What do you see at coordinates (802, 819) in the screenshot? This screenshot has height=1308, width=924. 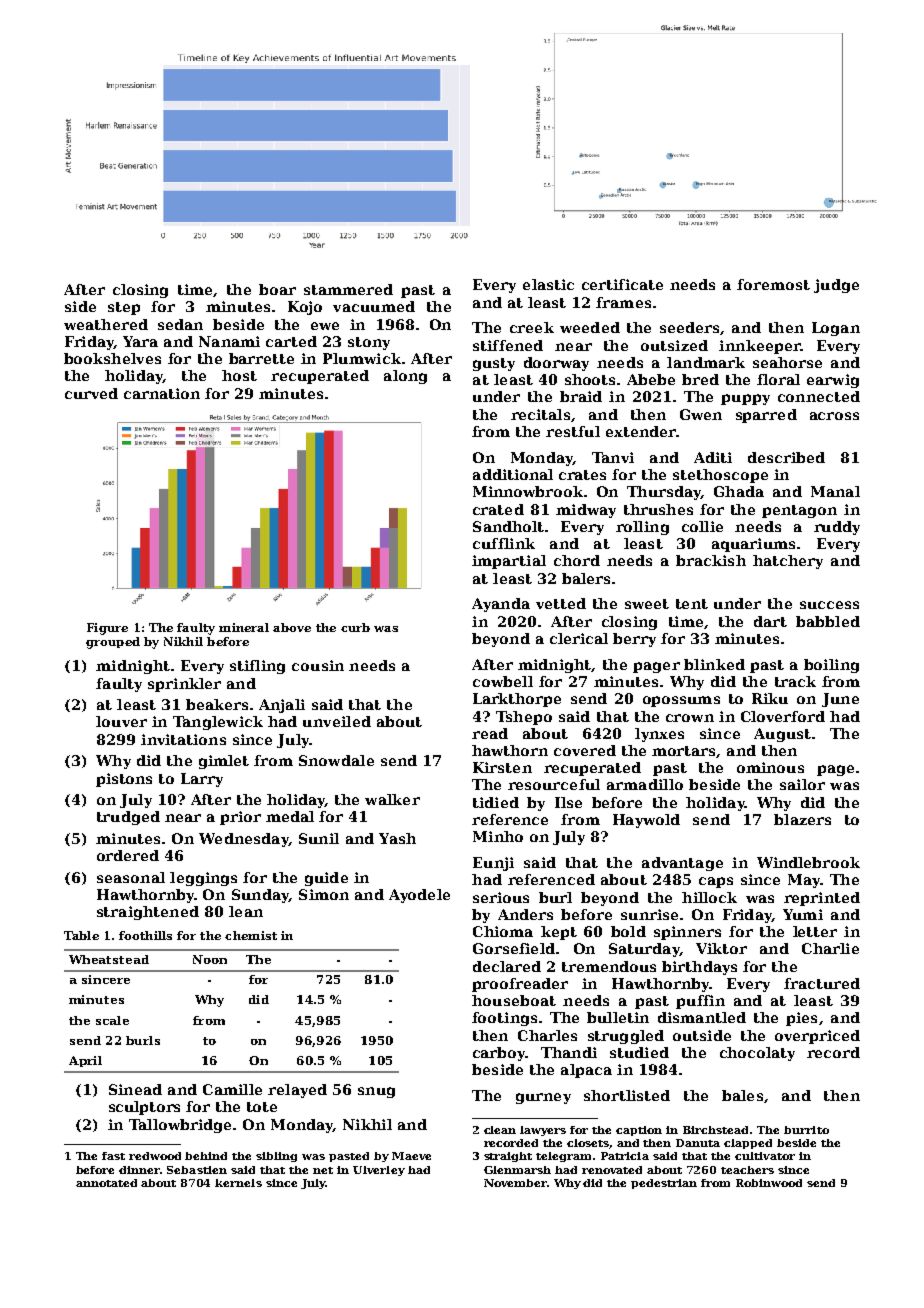 I see `blazers` at bounding box center [802, 819].
